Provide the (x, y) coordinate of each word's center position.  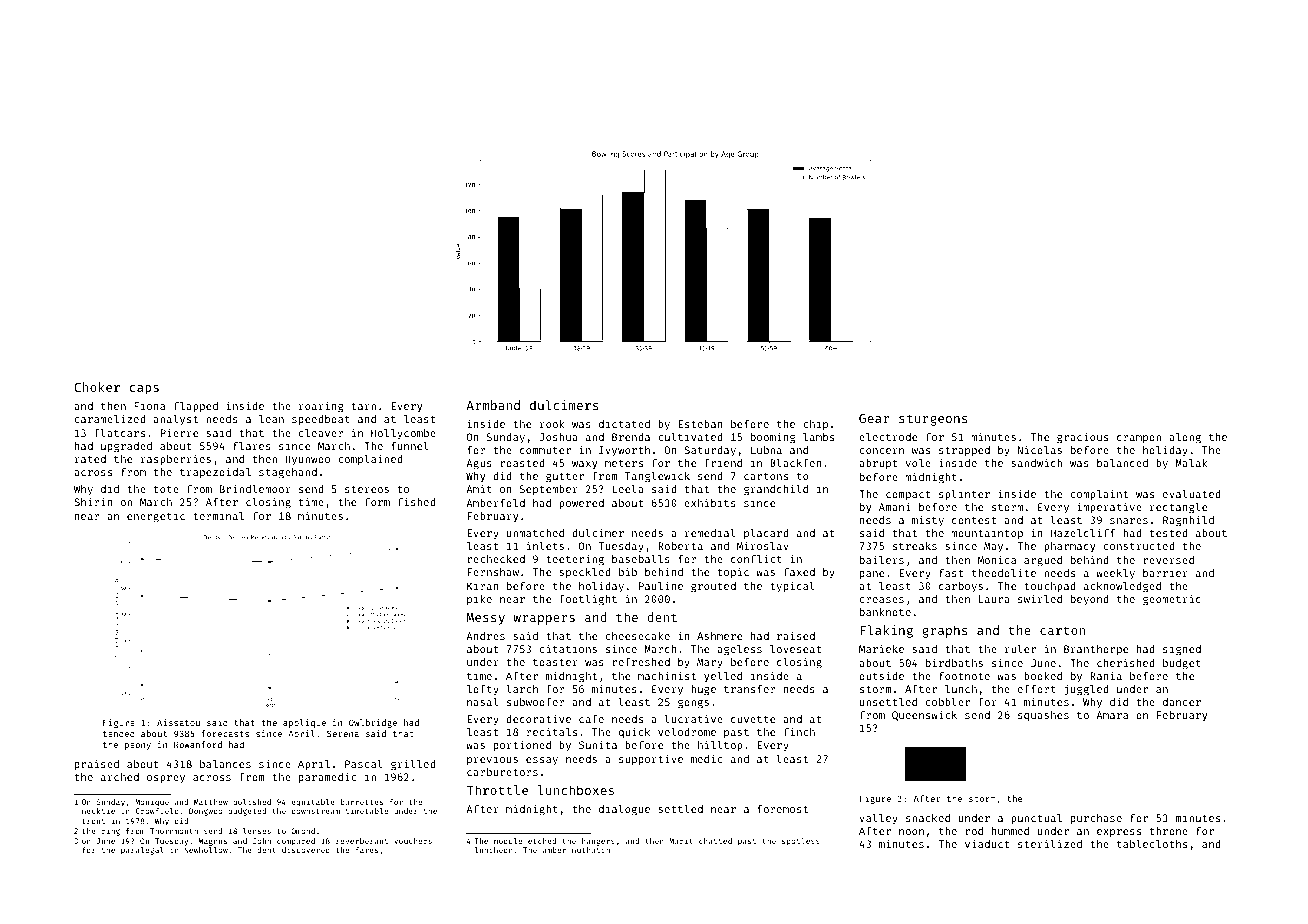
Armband (493, 405)
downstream (316, 811)
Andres (485, 636)
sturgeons (933, 420)
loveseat (795, 649)
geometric (1172, 600)
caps (144, 390)
